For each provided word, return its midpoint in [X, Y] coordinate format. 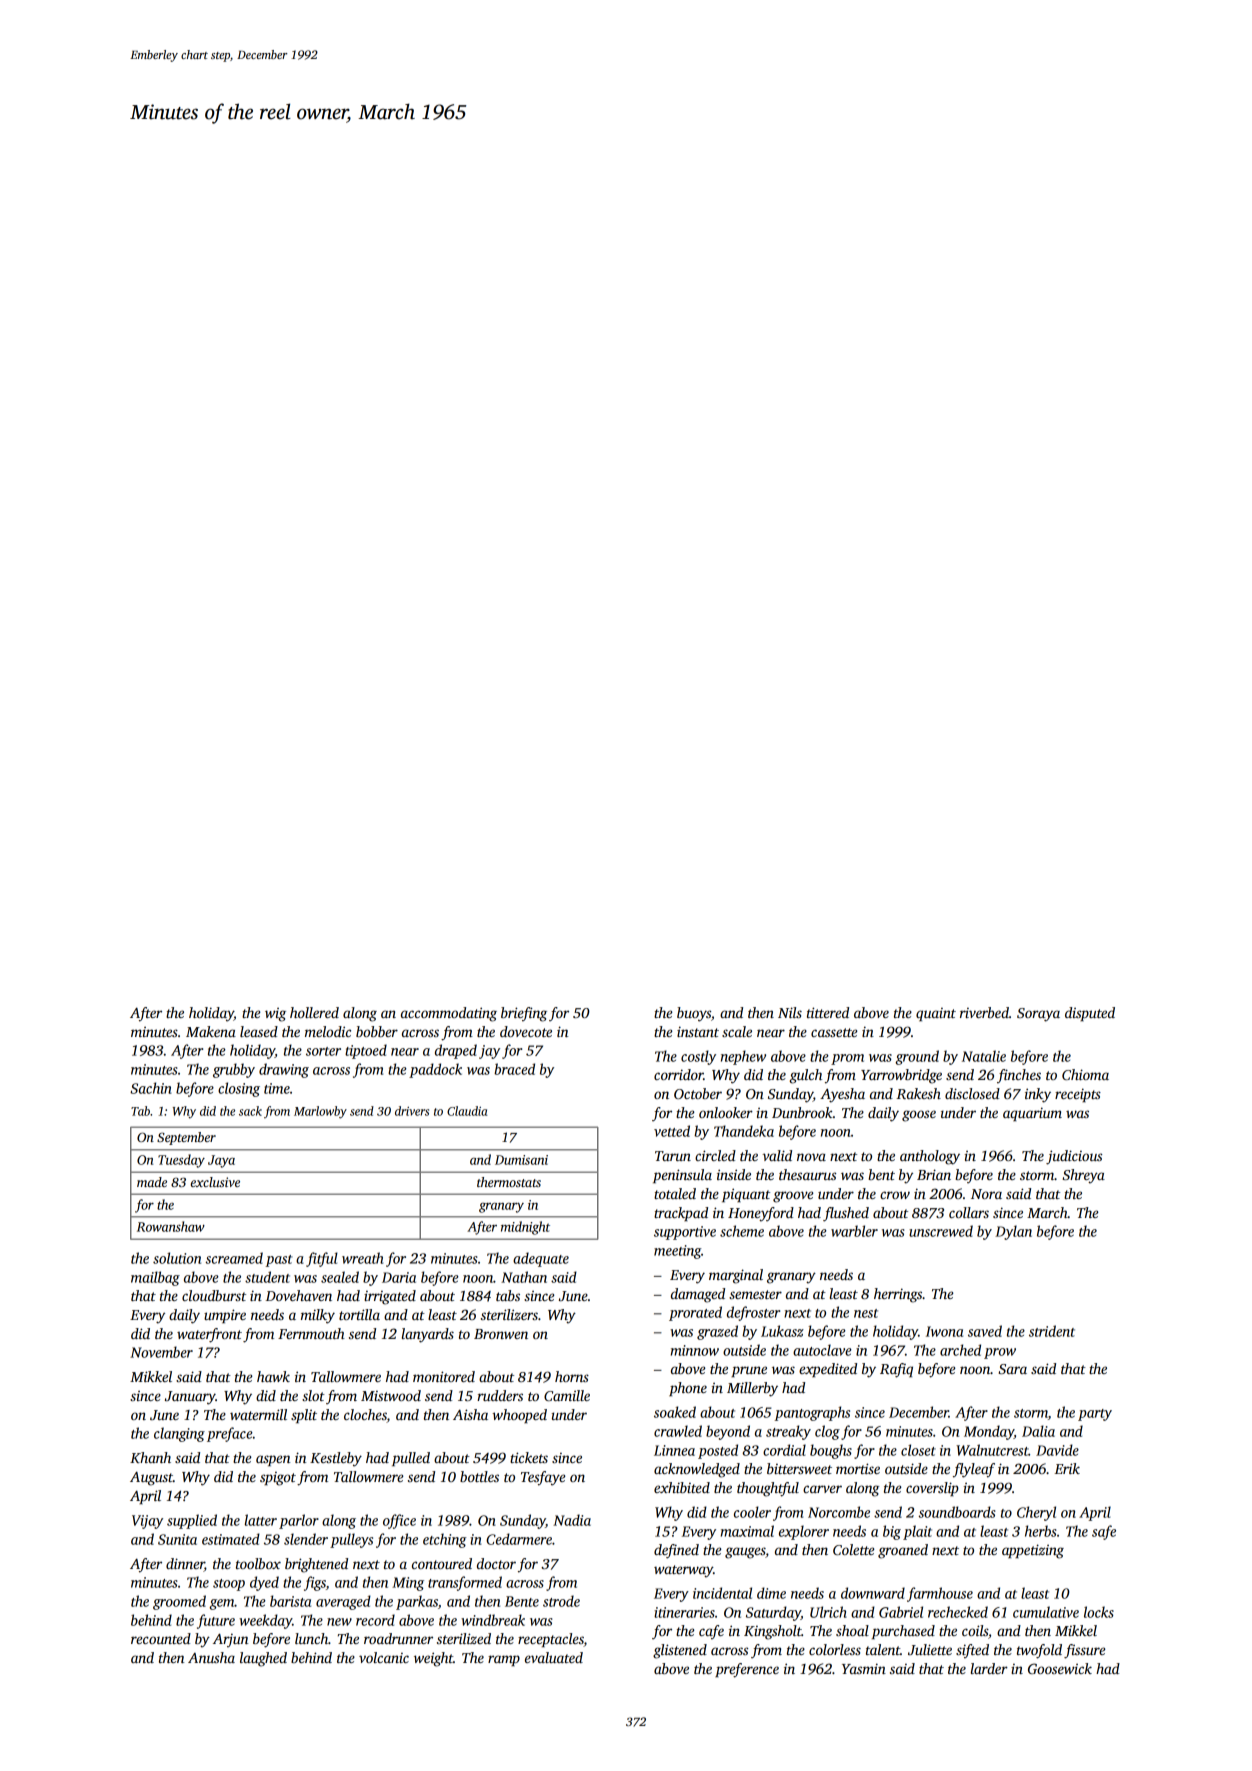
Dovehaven [299, 1295]
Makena [211, 1031]
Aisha [470, 1414]
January [190, 1398]
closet [918, 1450]
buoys [694, 1014]
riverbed [984, 1012]
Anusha [211, 1657]
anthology [930, 1157]
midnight [525, 1228]
